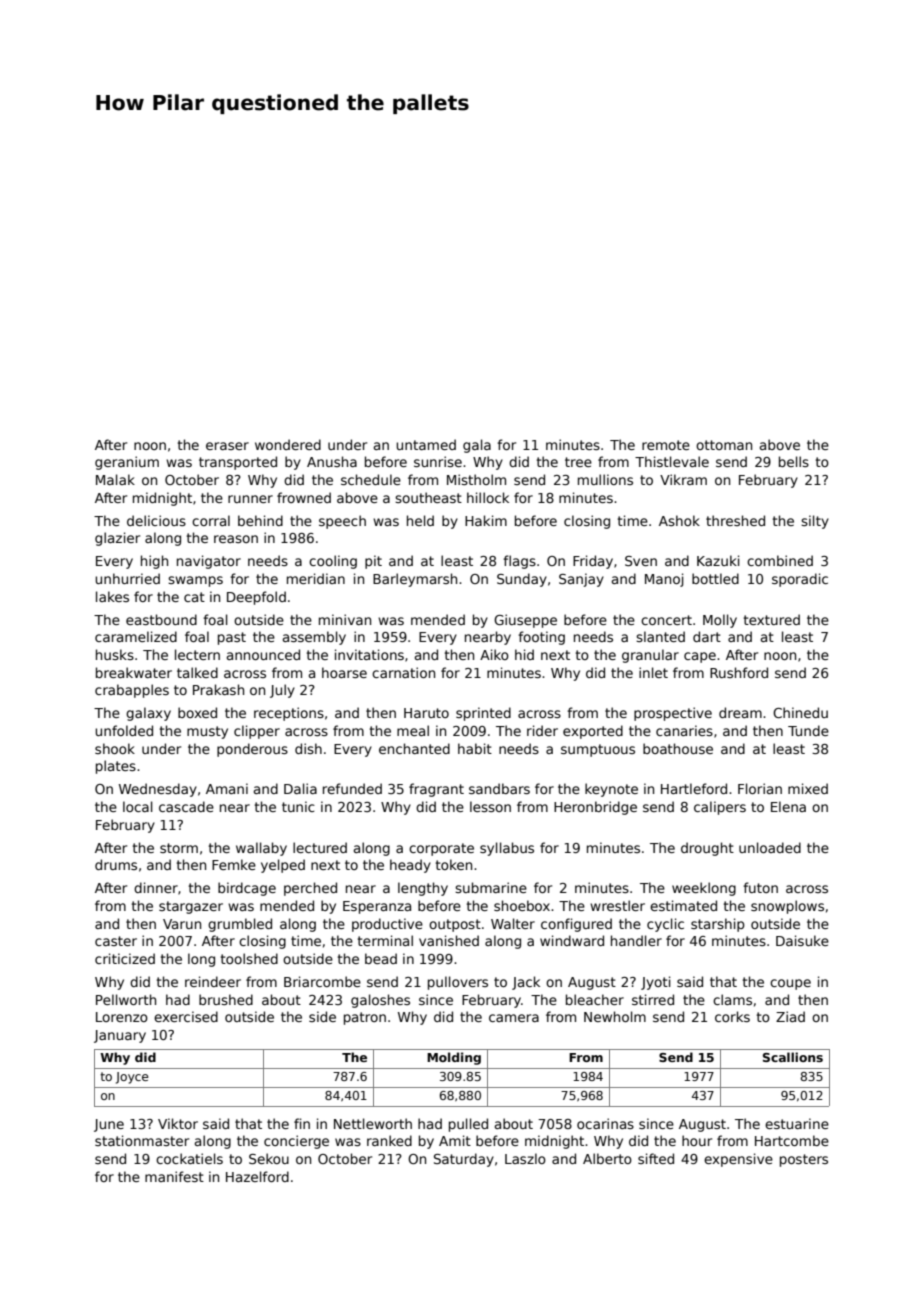 Image resolution: width=924 pixels, height=1308 pixels. What do you see at coordinates (605, 1123) in the image?
I see `ocarinas` at bounding box center [605, 1123].
